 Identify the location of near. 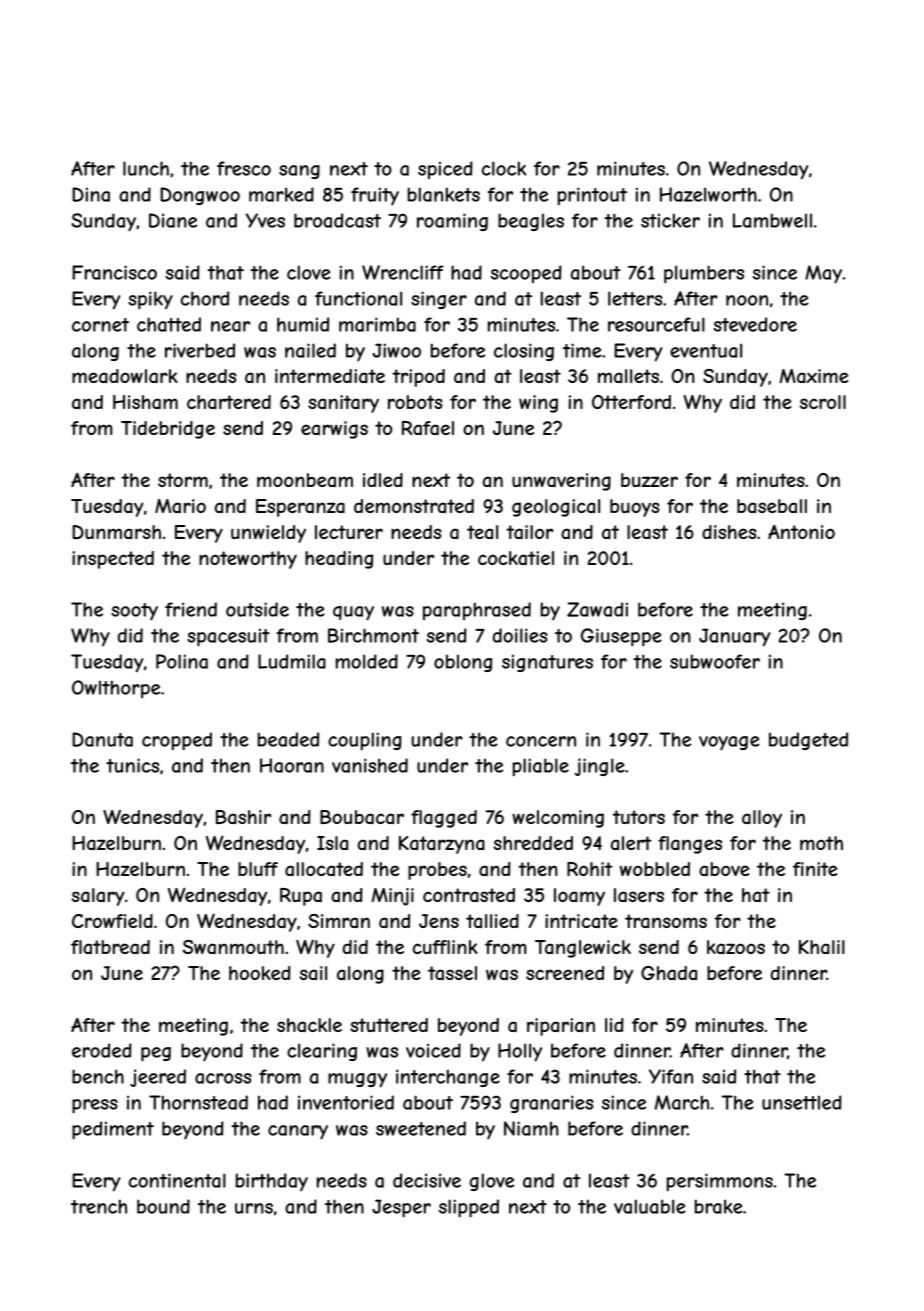
(230, 326).
